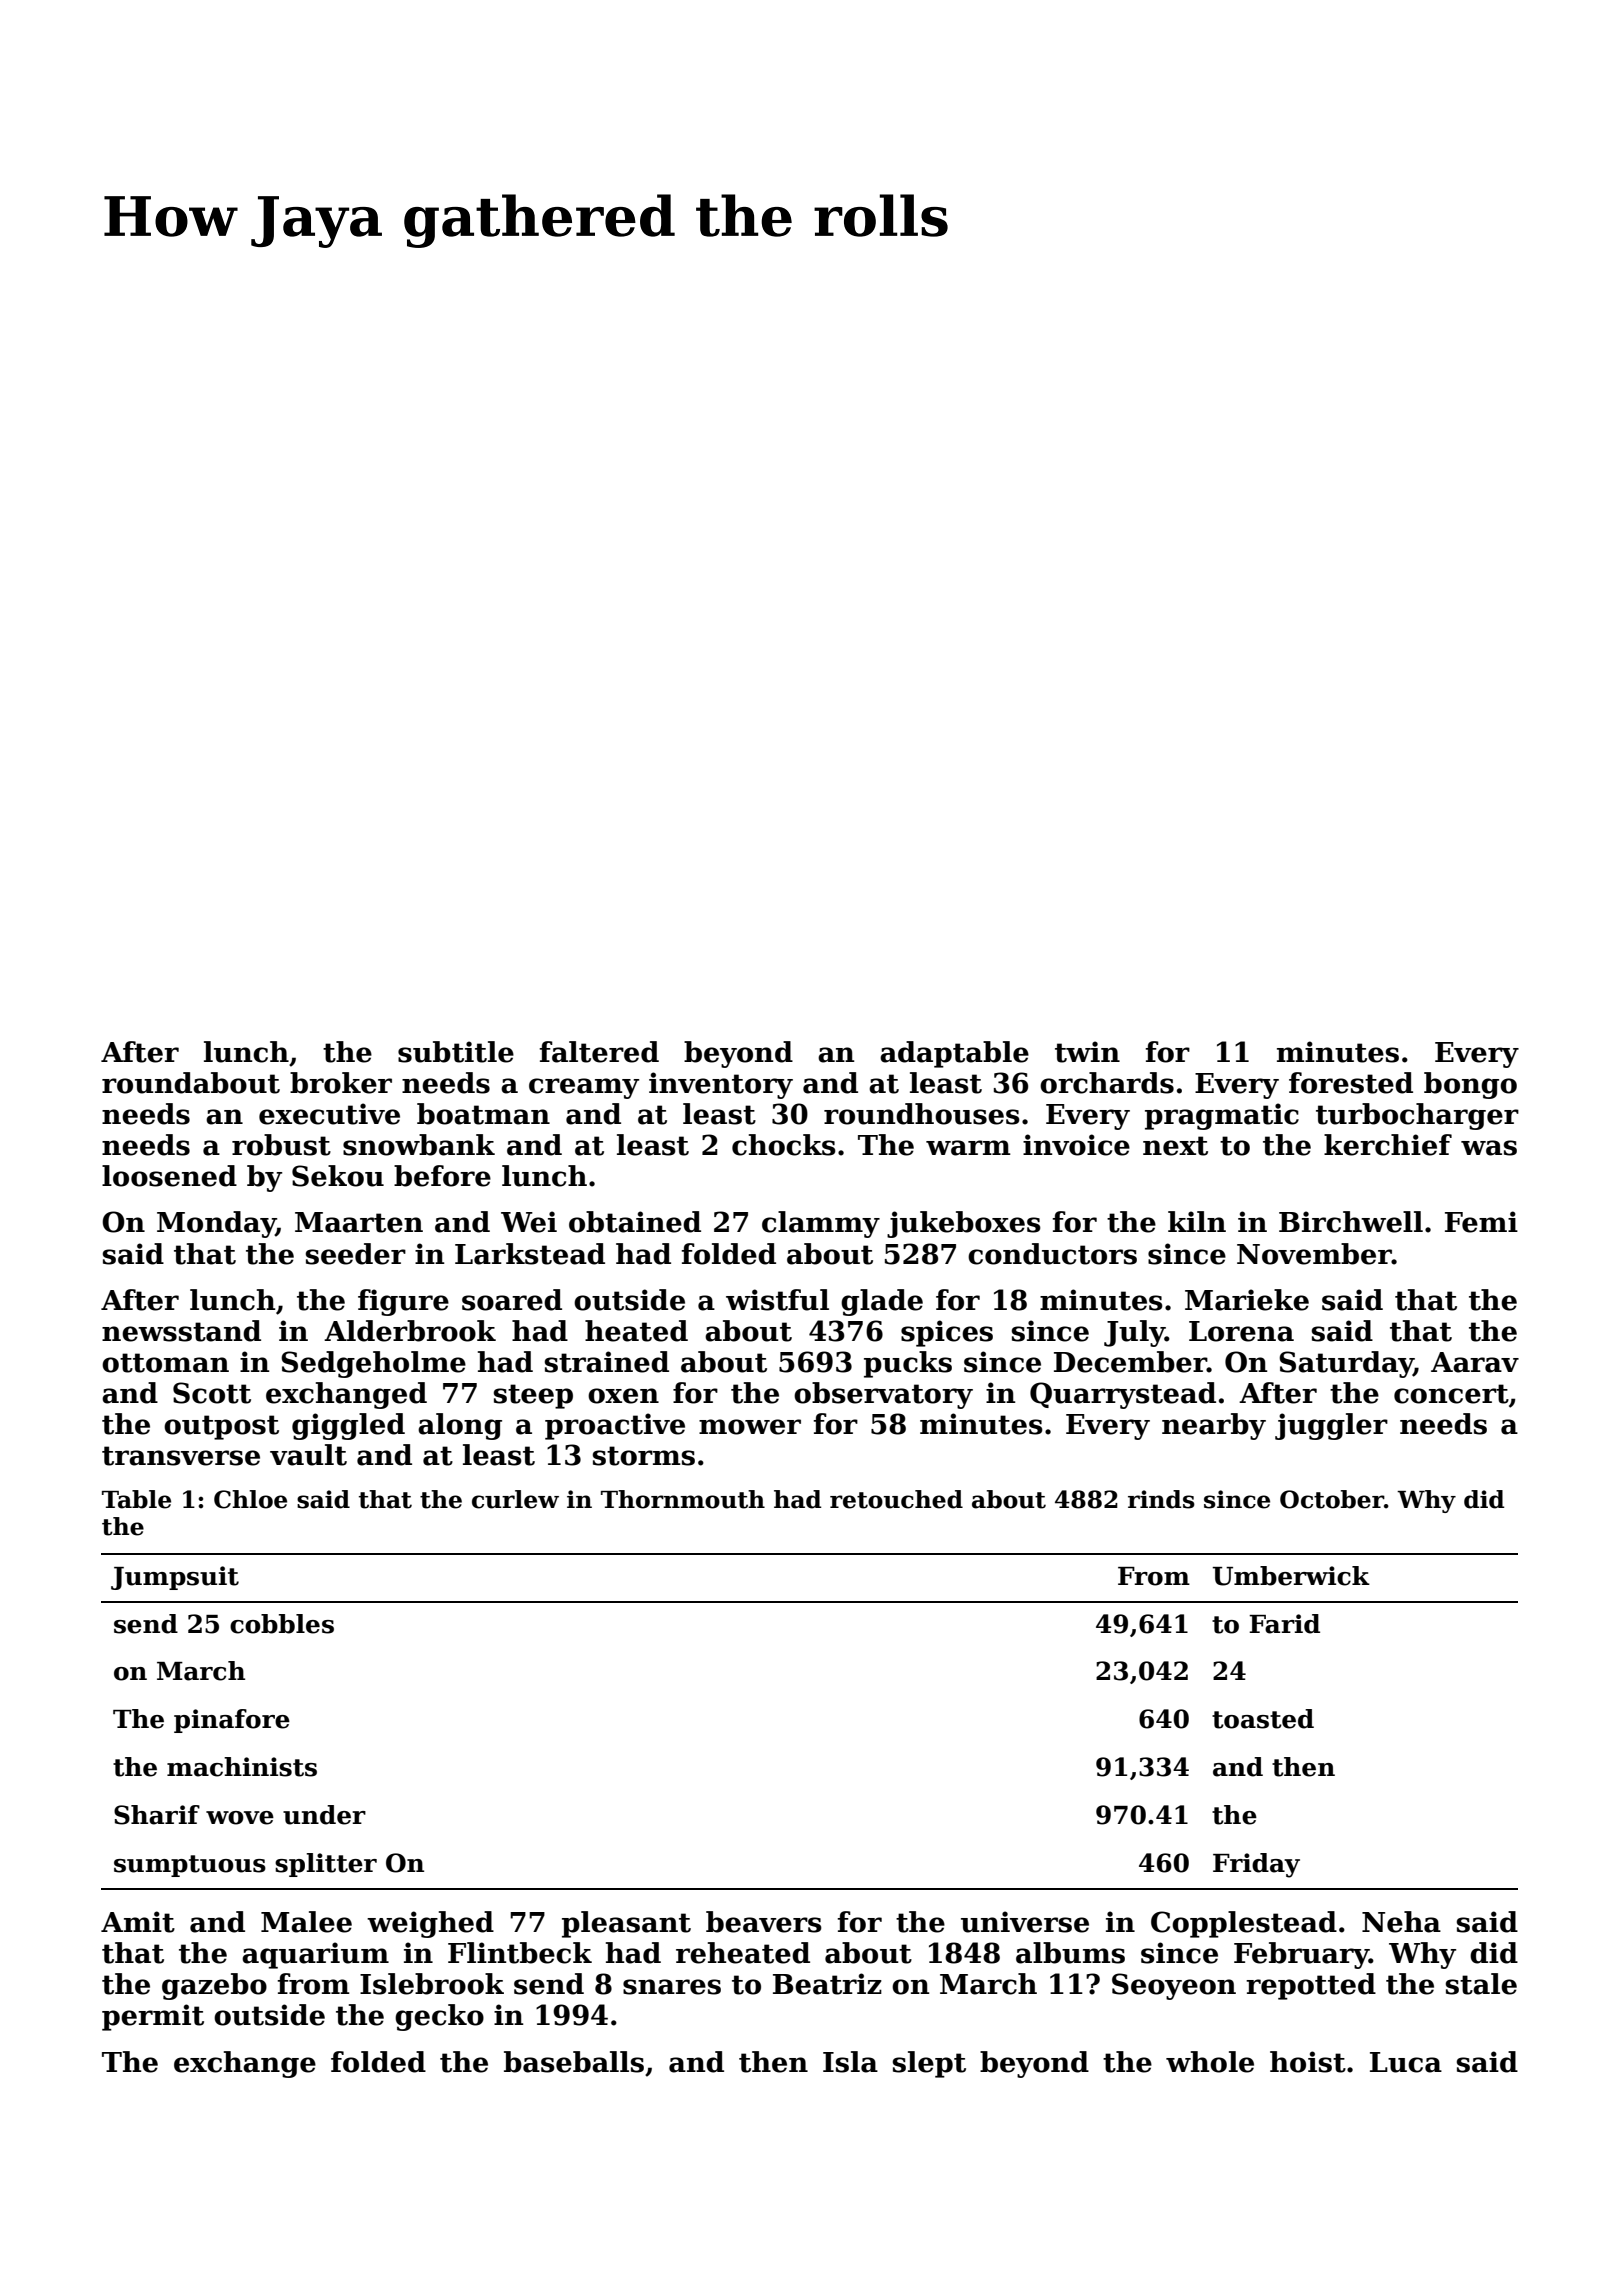 This screenshot has width=1620, height=2292. What do you see at coordinates (1351, 1083) in the screenshot?
I see `forested` at bounding box center [1351, 1083].
